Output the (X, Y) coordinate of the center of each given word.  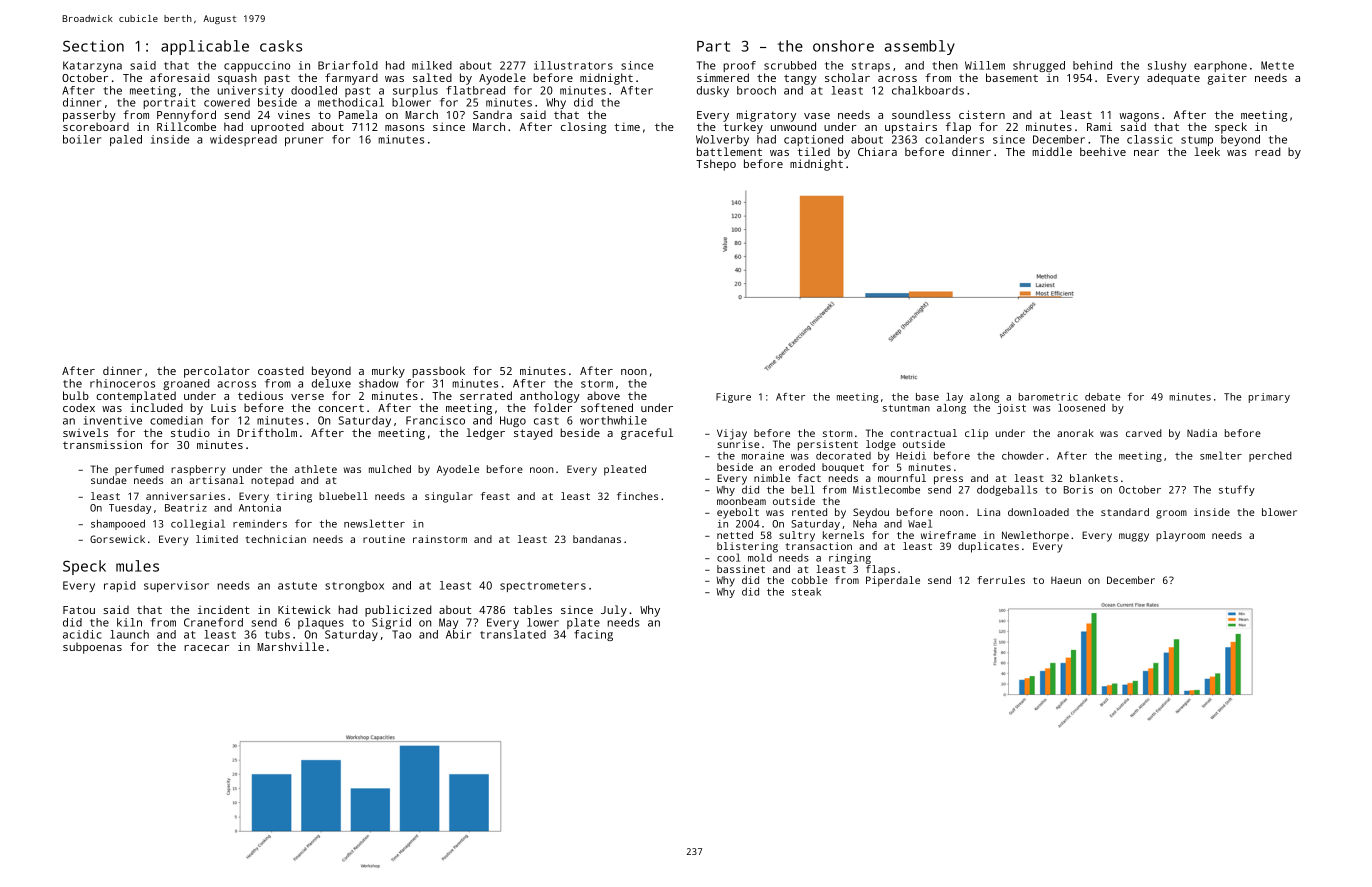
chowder (1023, 455)
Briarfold (348, 65)
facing (593, 635)
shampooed (118, 524)
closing (583, 128)
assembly (920, 47)
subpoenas (92, 648)
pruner (304, 141)
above (603, 395)
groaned (186, 384)
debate (1103, 397)
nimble (772, 478)
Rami (1099, 126)
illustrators (573, 65)
